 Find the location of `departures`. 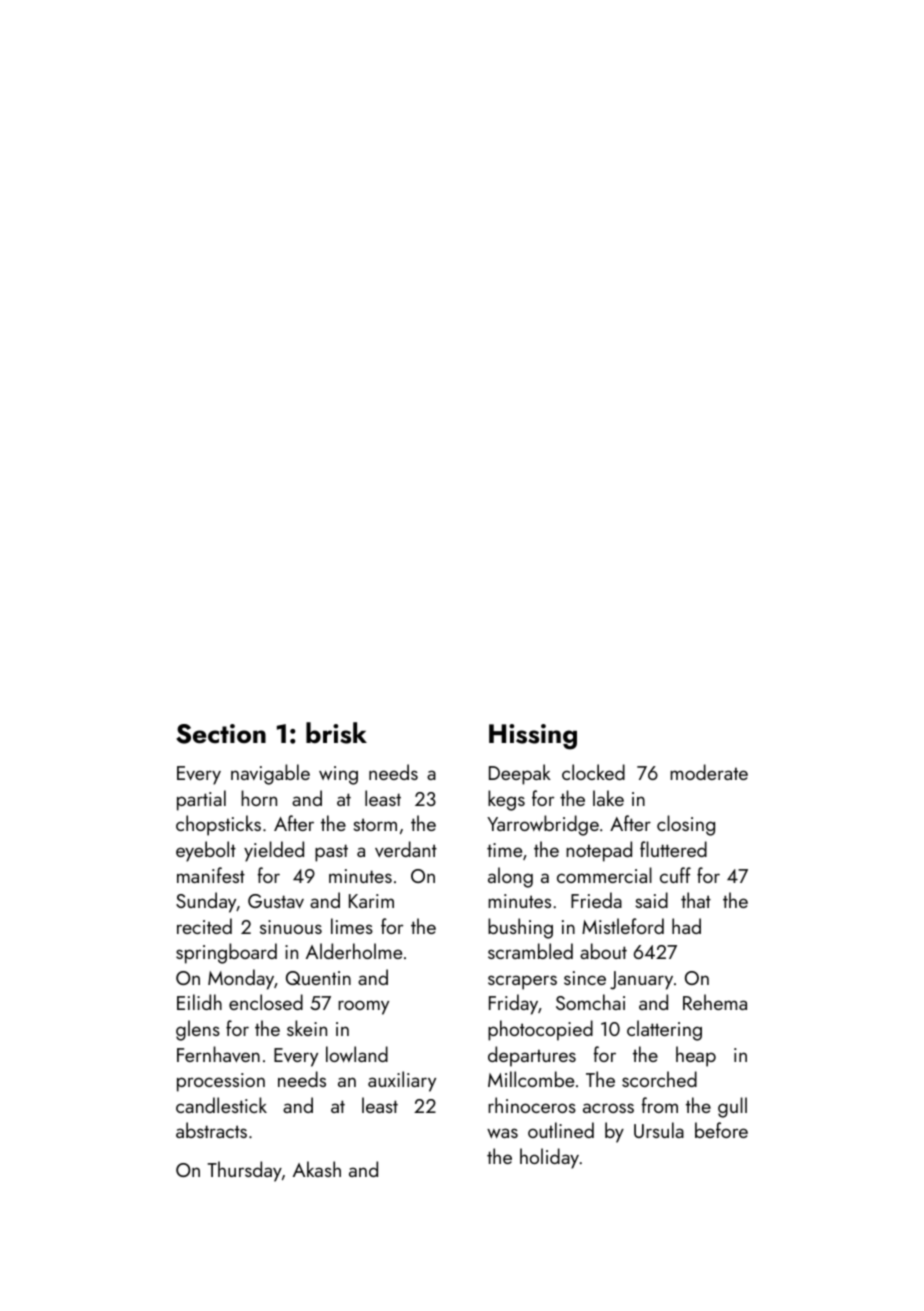

departures is located at coordinates (532, 1056).
